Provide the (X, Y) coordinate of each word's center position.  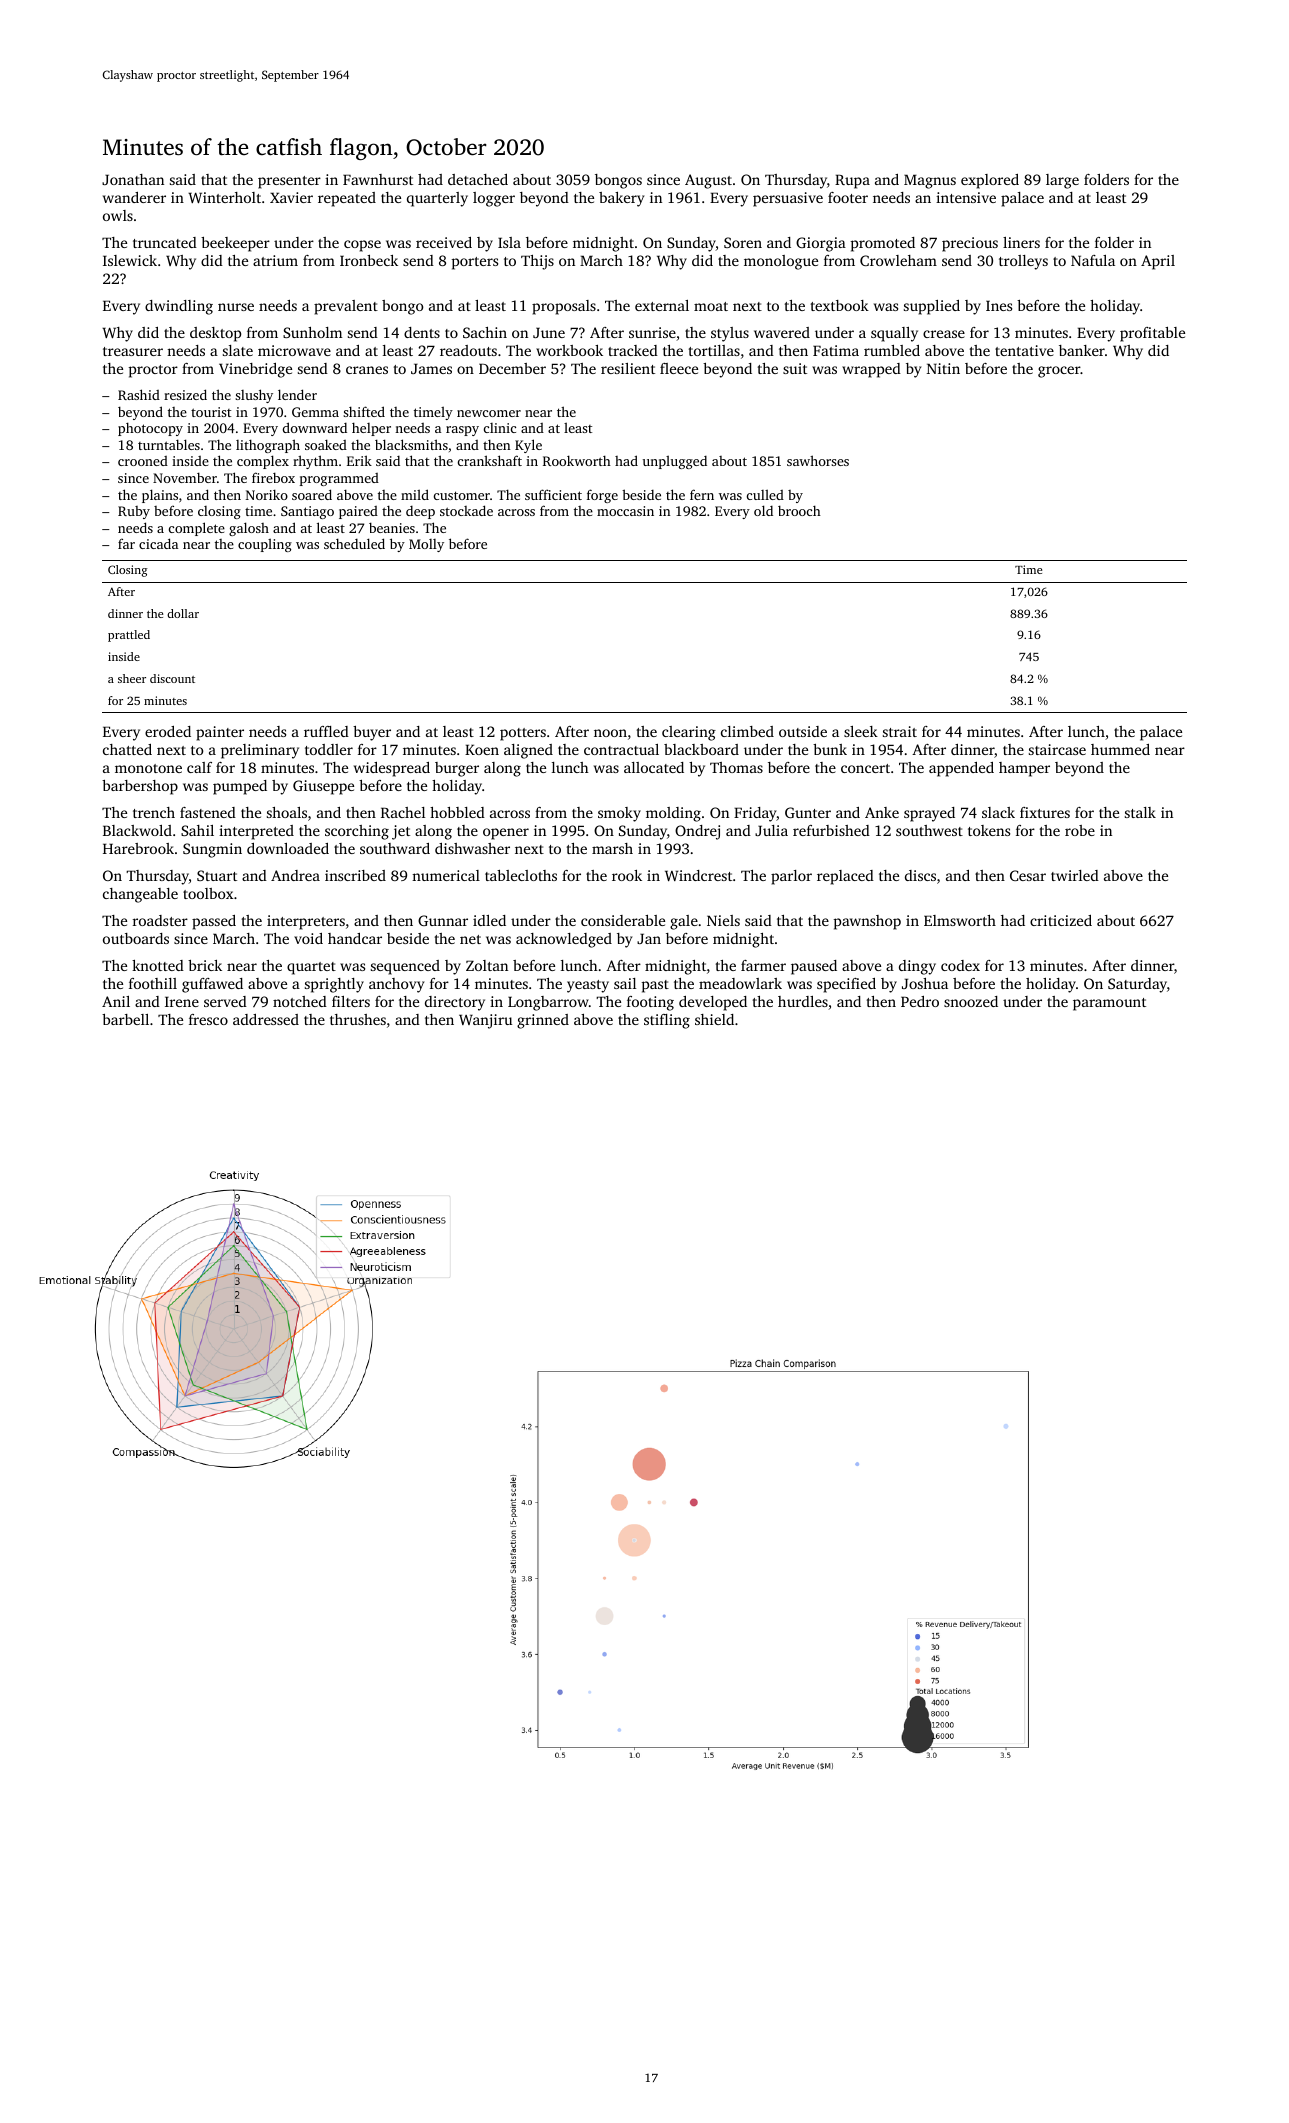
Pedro (920, 1001)
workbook (569, 350)
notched (300, 1001)
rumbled (892, 350)
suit (795, 368)
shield (714, 1019)
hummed (1120, 749)
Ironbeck (369, 260)
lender (297, 394)
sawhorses (818, 460)
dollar (183, 613)
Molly (426, 545)
